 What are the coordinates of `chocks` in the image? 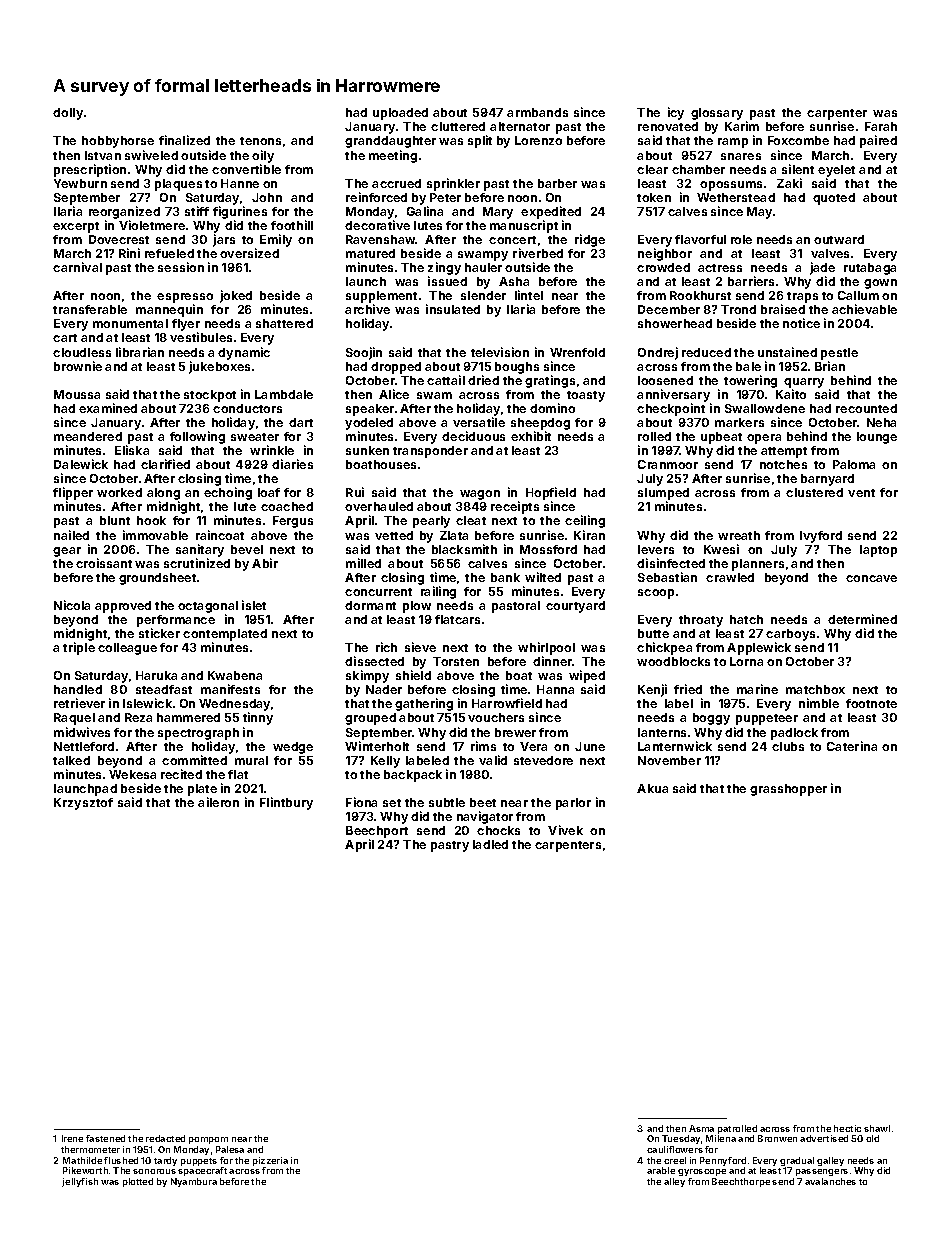 It's located at (498, 830).
